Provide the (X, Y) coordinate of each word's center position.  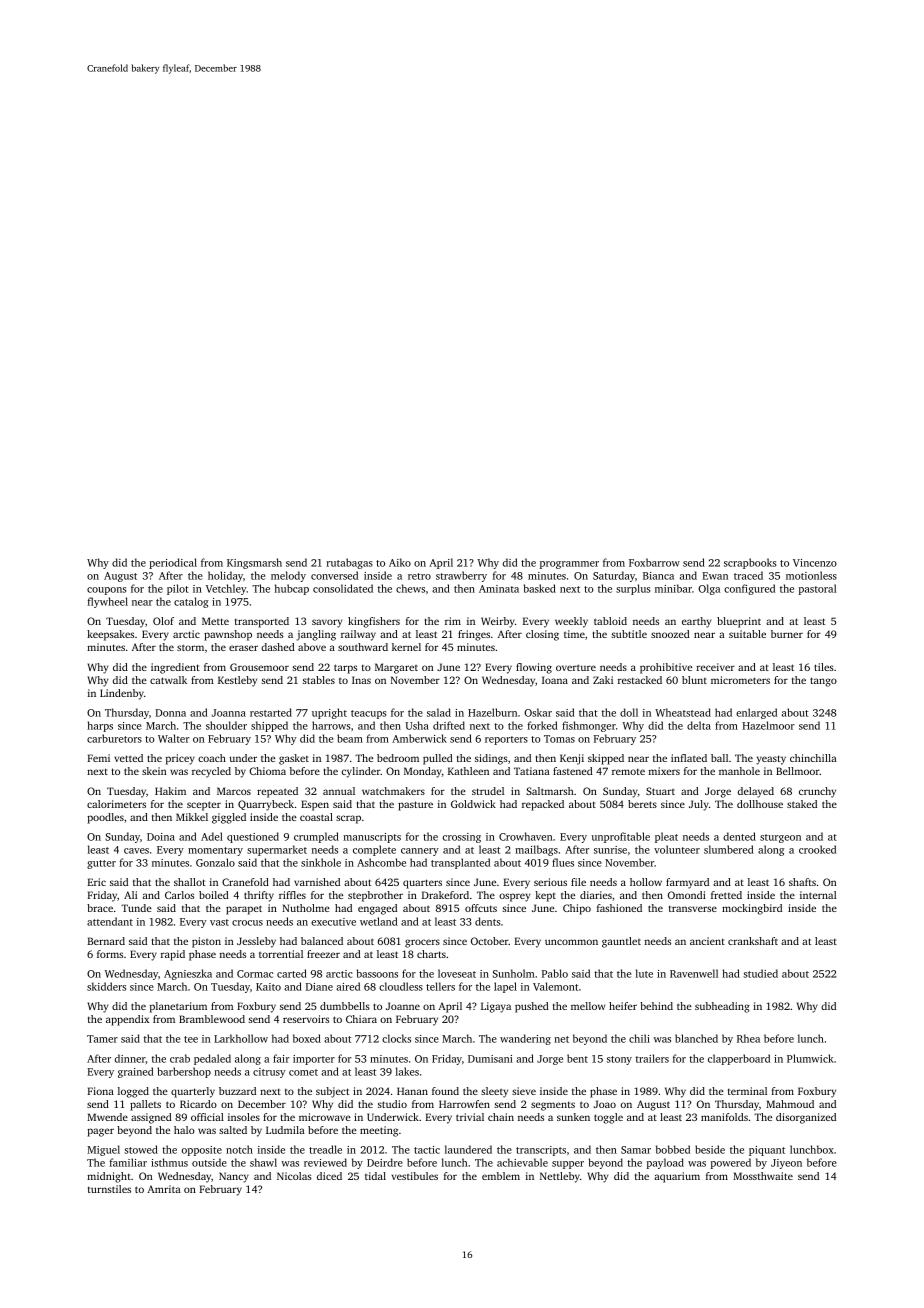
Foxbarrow (654, 562)
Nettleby (560, 1177)
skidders (106, 986)
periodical (173, 563)
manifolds (724, 1117)
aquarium (677, 1177)
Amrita (164, 1189)
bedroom (398, 758)
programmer (569, 565)
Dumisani (490, 1059)
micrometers (740, 680)
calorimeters (116, 804)
